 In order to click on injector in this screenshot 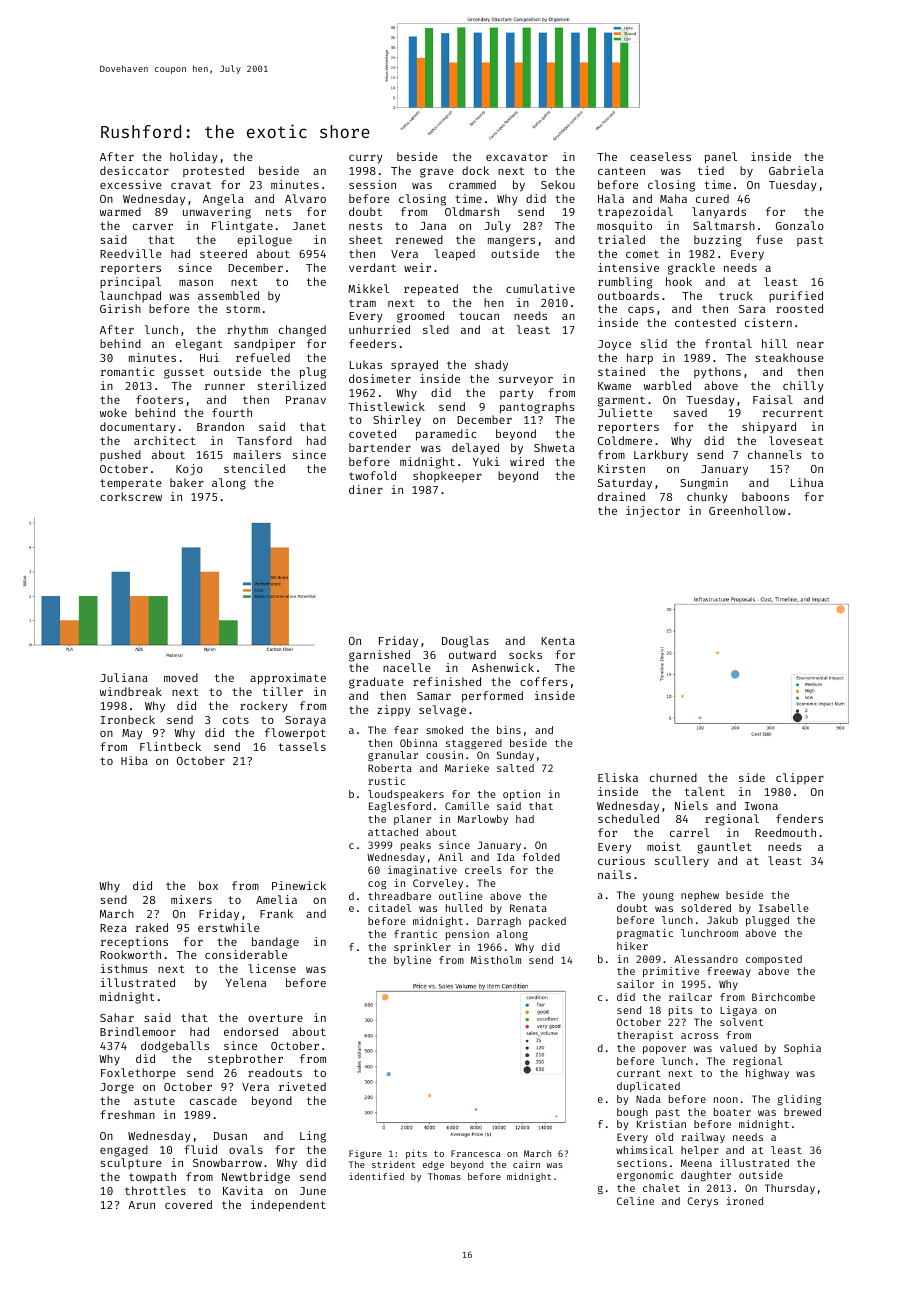, I will do `click(653, 512)`.
